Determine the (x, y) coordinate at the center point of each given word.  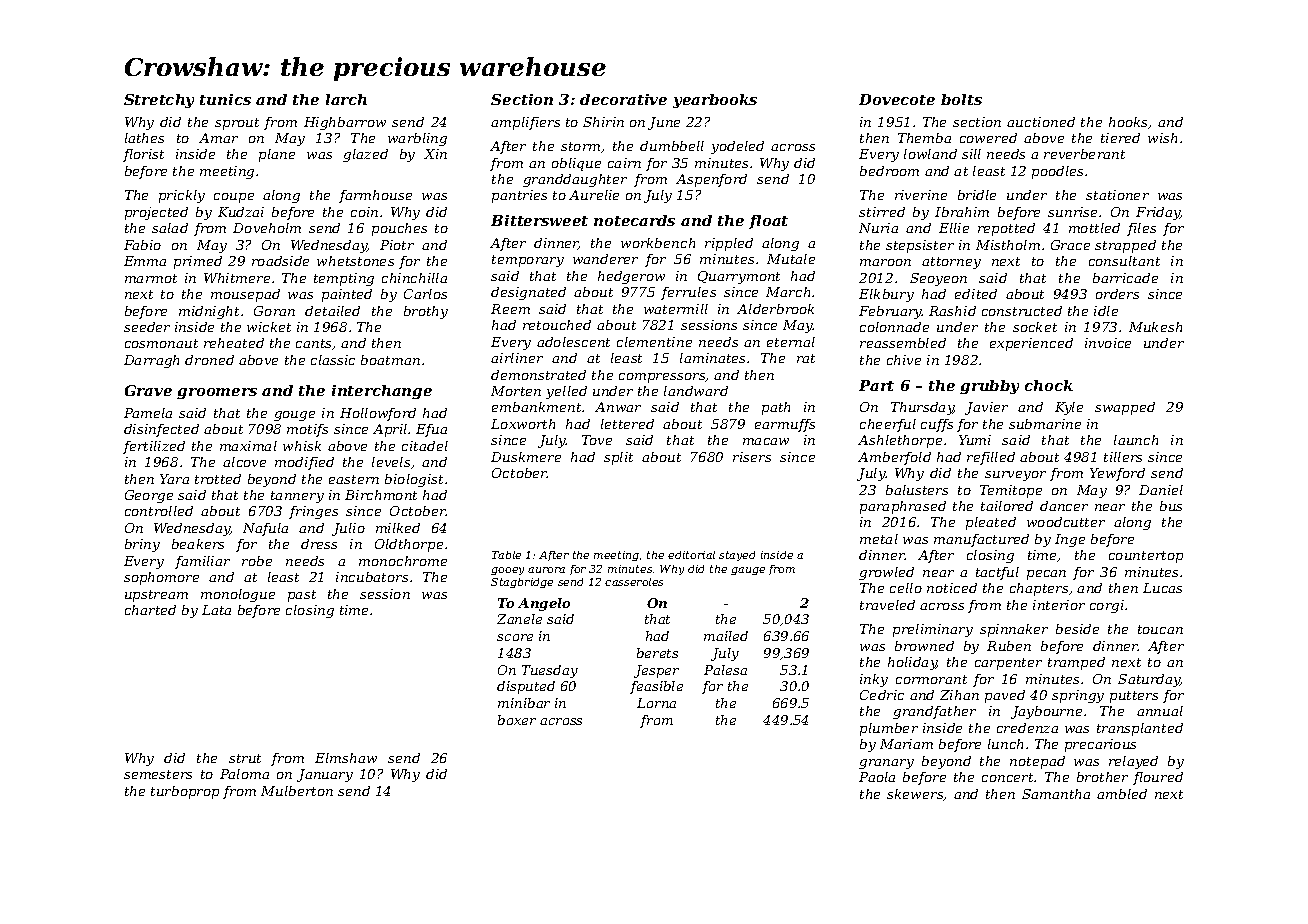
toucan (1160, 629)
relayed (1133, 762)
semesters (158, 774)
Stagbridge (522, 583)
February (890, 312)
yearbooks (715, 101)
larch (346, 99)
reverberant (1084, 154)
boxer (517, 720)
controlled (159, 511)
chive (904, 360)
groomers (217, 393)
